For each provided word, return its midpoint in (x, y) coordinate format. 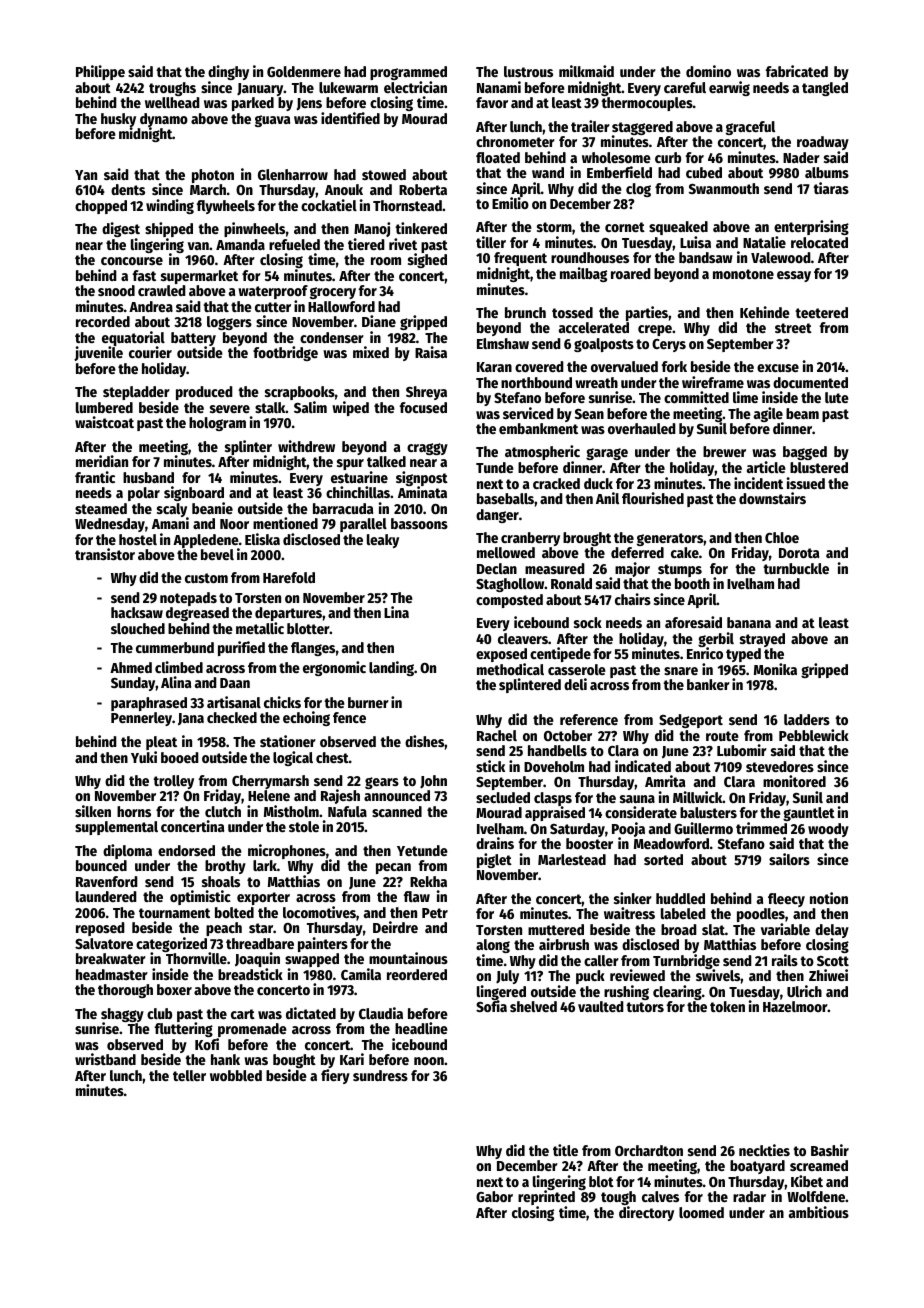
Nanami (499, 87)
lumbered (104, 407)
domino (708, 71)
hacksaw (137, 612)
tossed (572, 312)
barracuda (343, 508)
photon (213, 176)
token (727, 1006)
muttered (556, 929)
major (632, 569)
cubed (704, 172)
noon (429, 1061)
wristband (105, 1059)
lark (265, 865)
